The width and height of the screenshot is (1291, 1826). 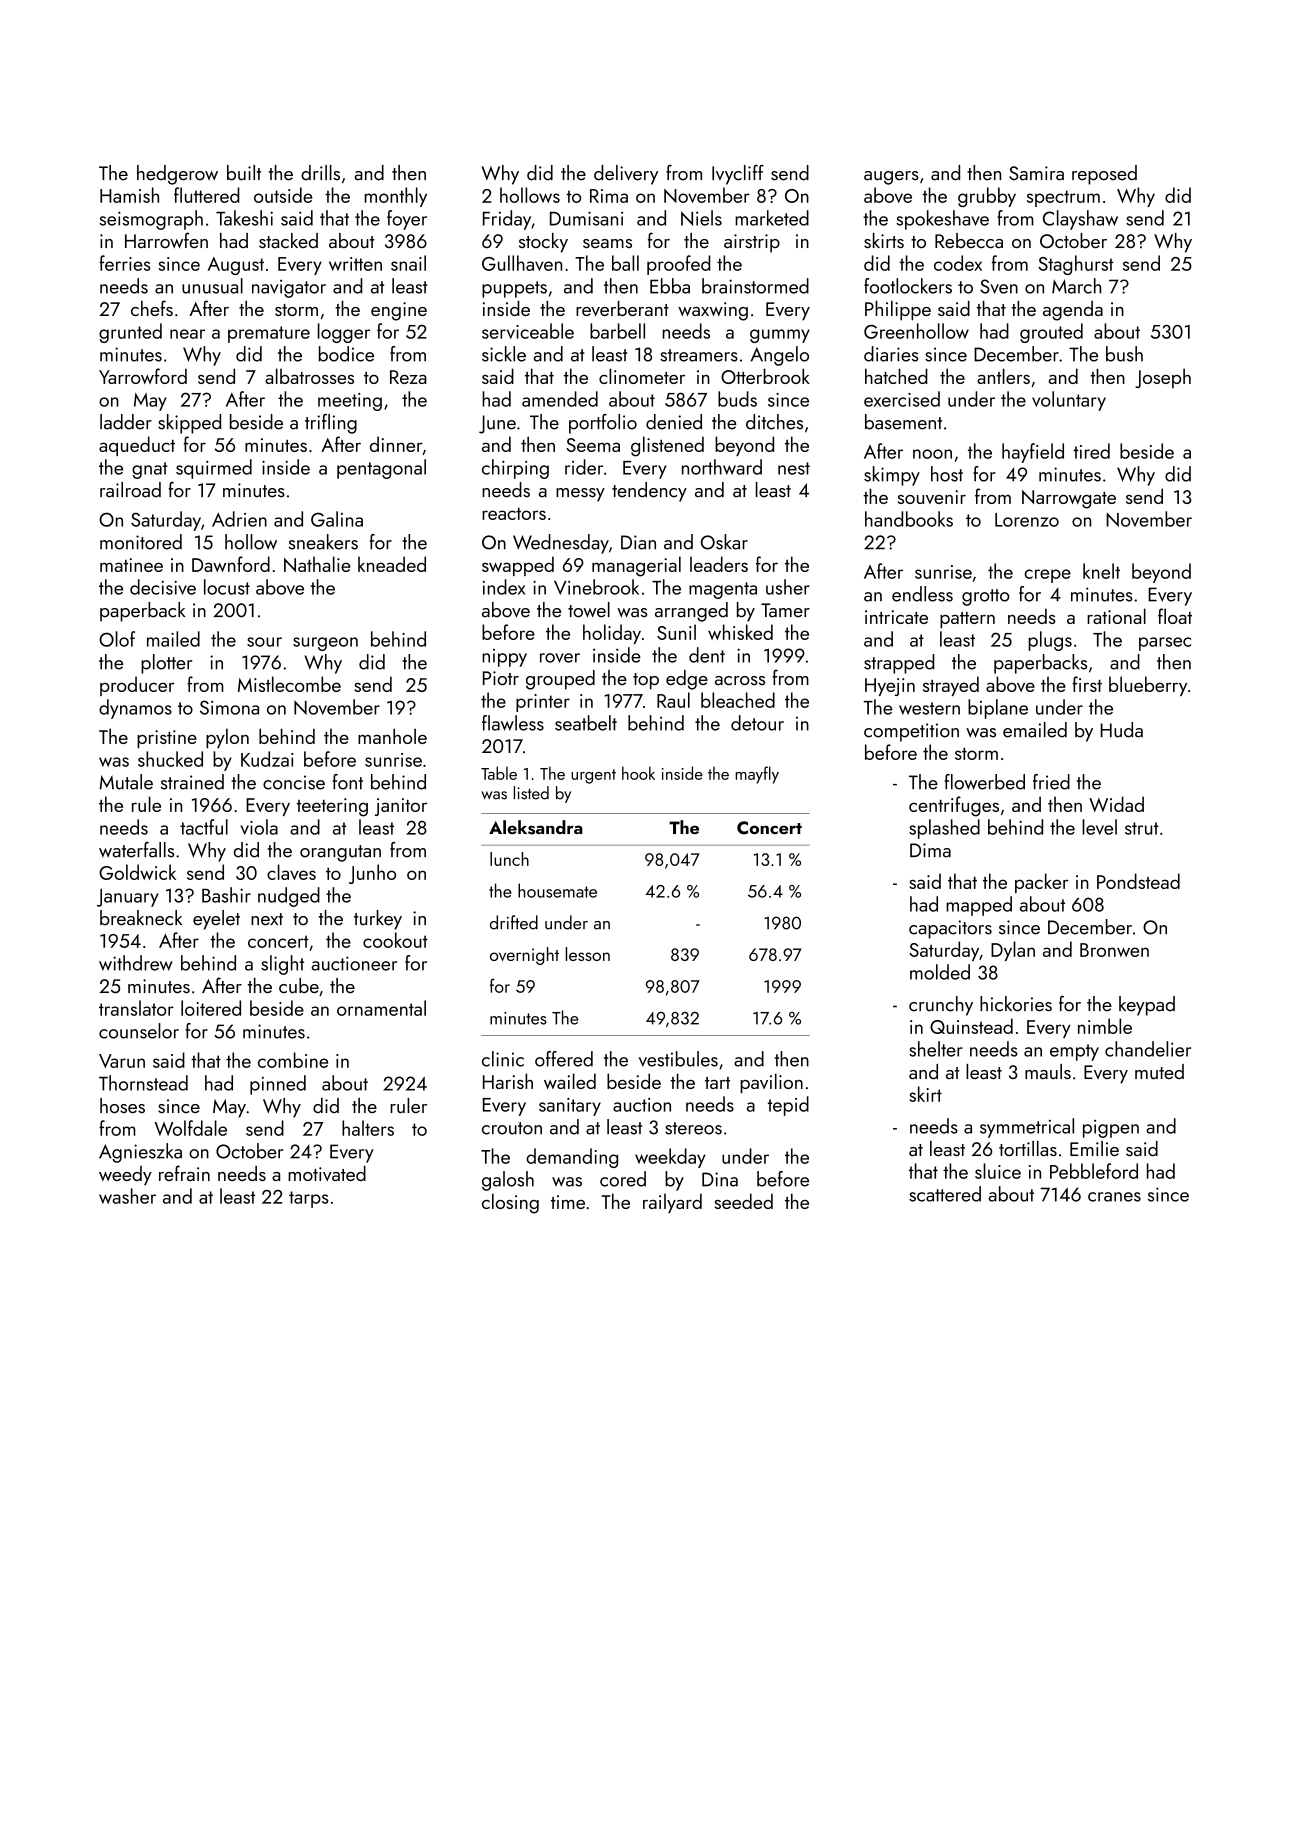 What do you see at coordinates (722, 467) in the screenshot?
I see `northward` at bounding box center [722, 467].
